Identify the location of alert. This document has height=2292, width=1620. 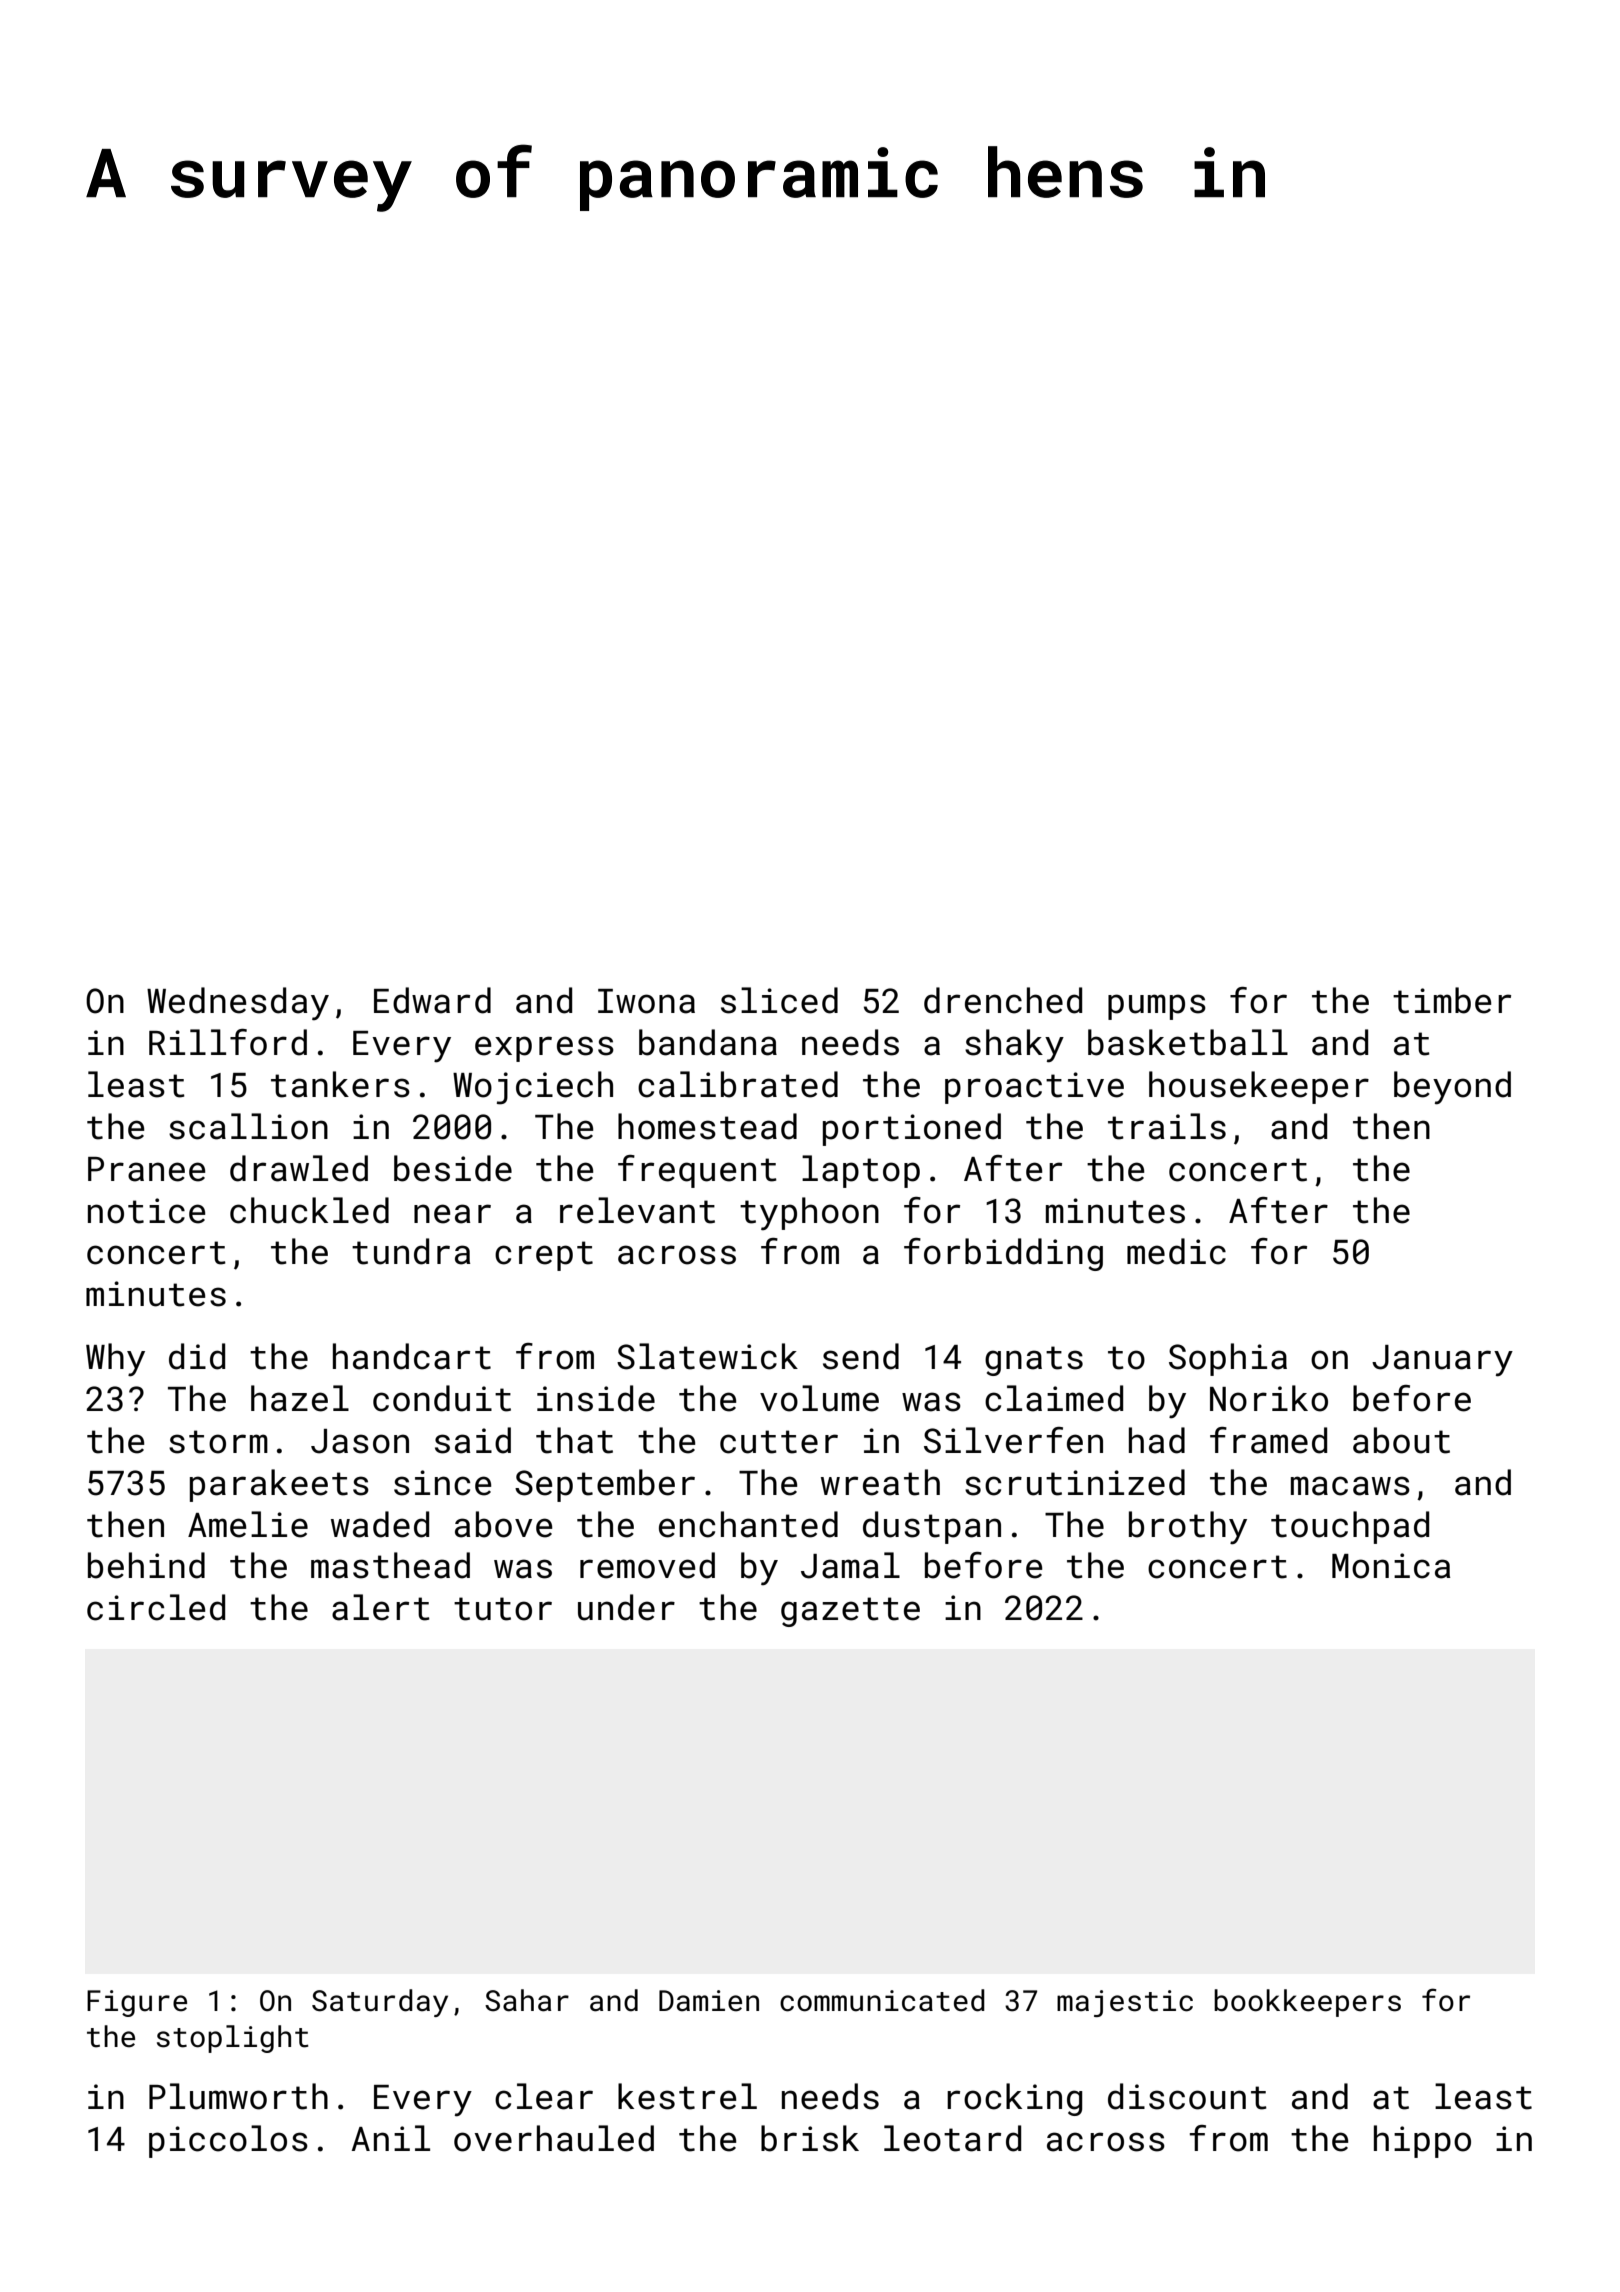
(381, 1607).
